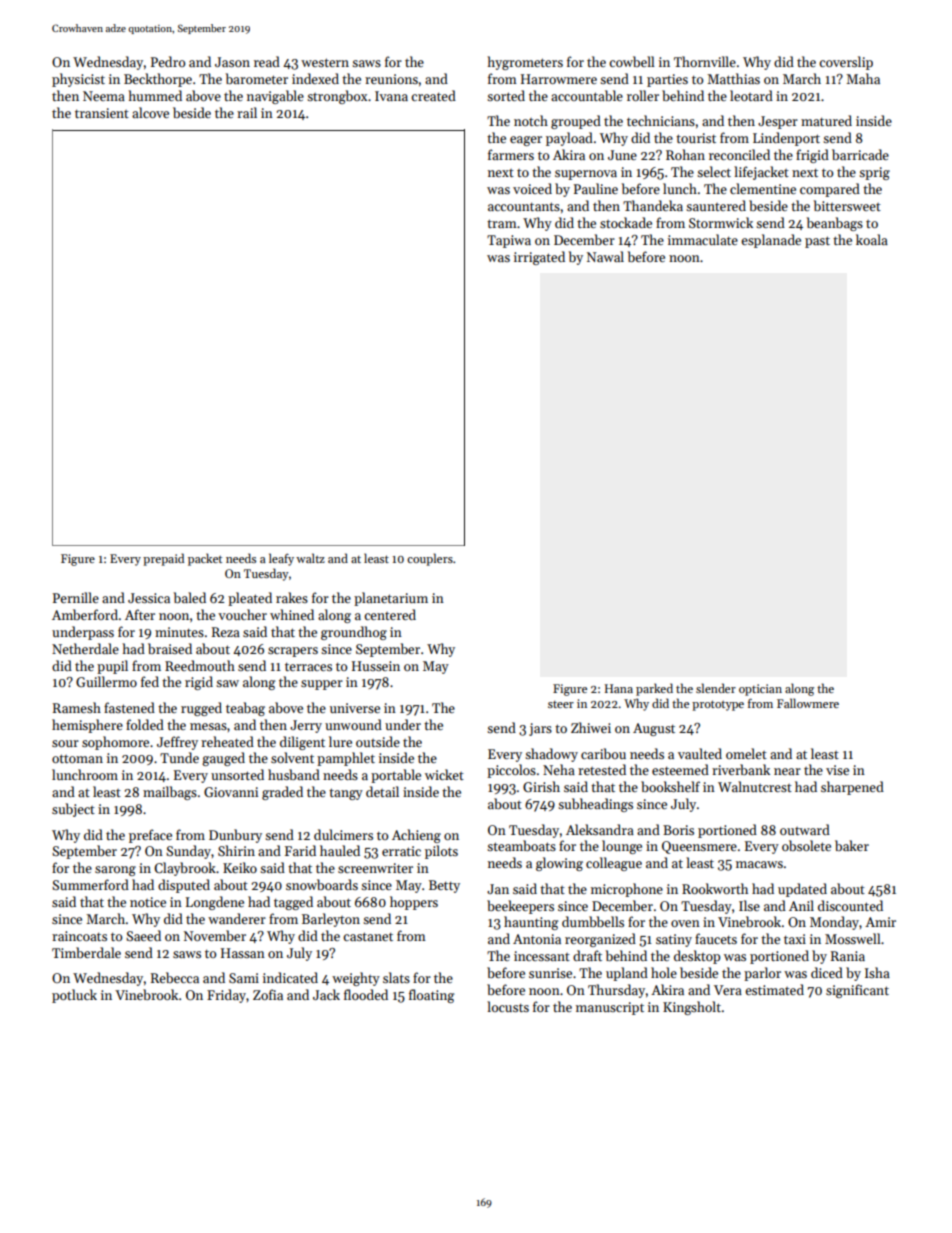 The image size is (952, 1233). What do you see at coordinates (390, 614) in the screenshot?
I see `centered` at bounding box center [390, 614].
